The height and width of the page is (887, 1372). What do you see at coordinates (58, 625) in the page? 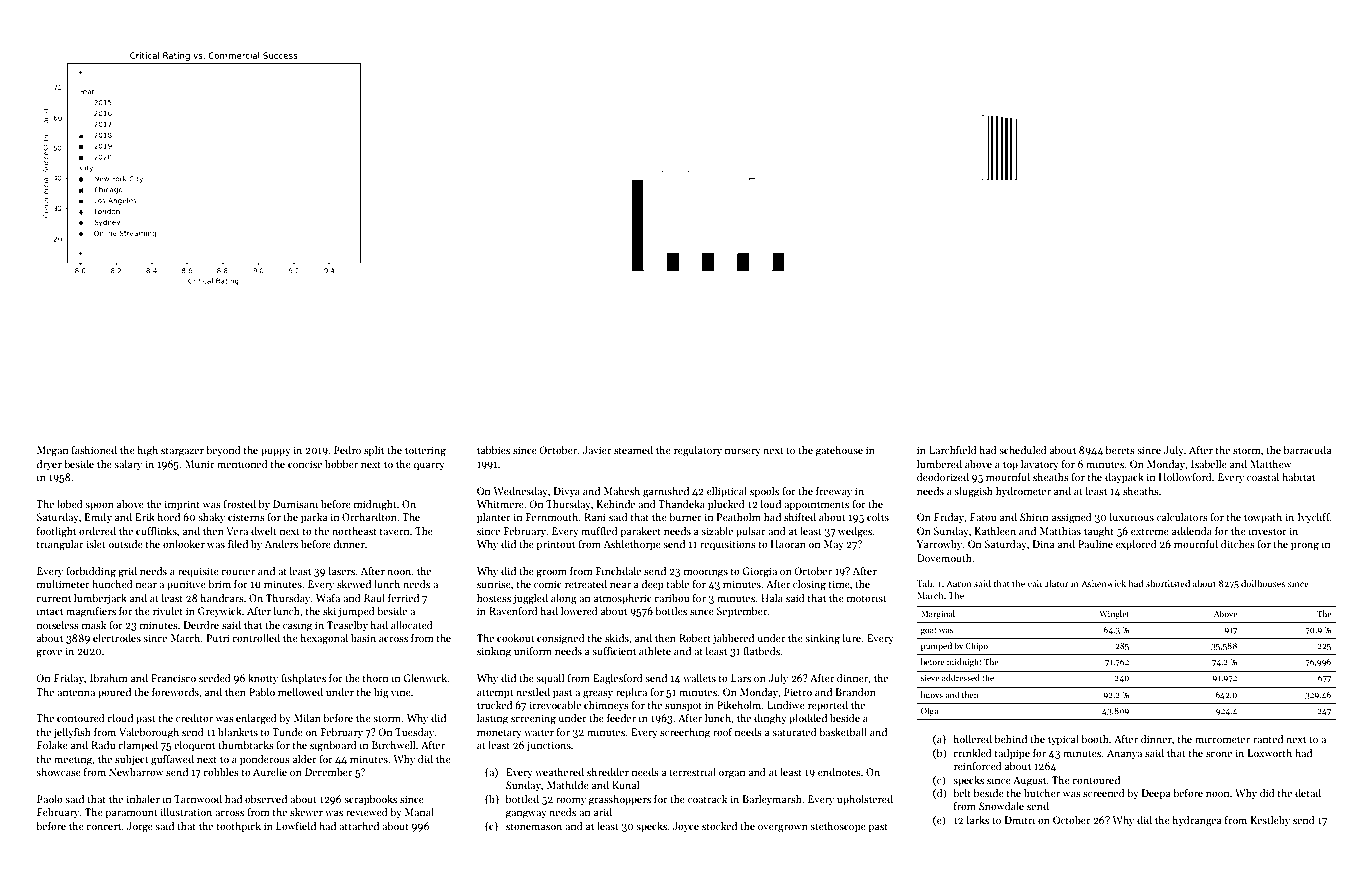
I see `noiseless` at bounding box center [58, 625].
